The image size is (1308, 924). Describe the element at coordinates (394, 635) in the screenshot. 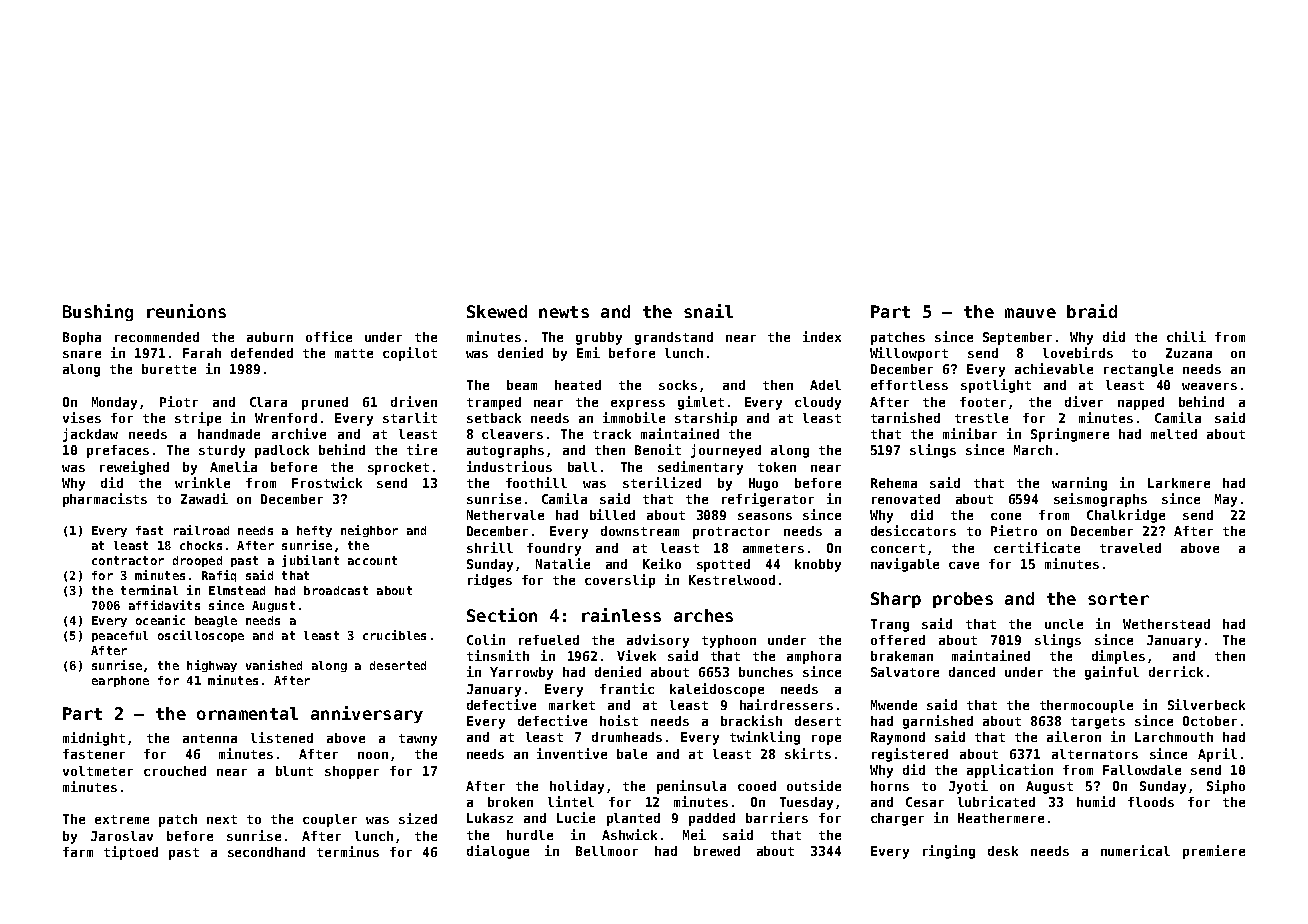

I see `crucibles` at that location.
